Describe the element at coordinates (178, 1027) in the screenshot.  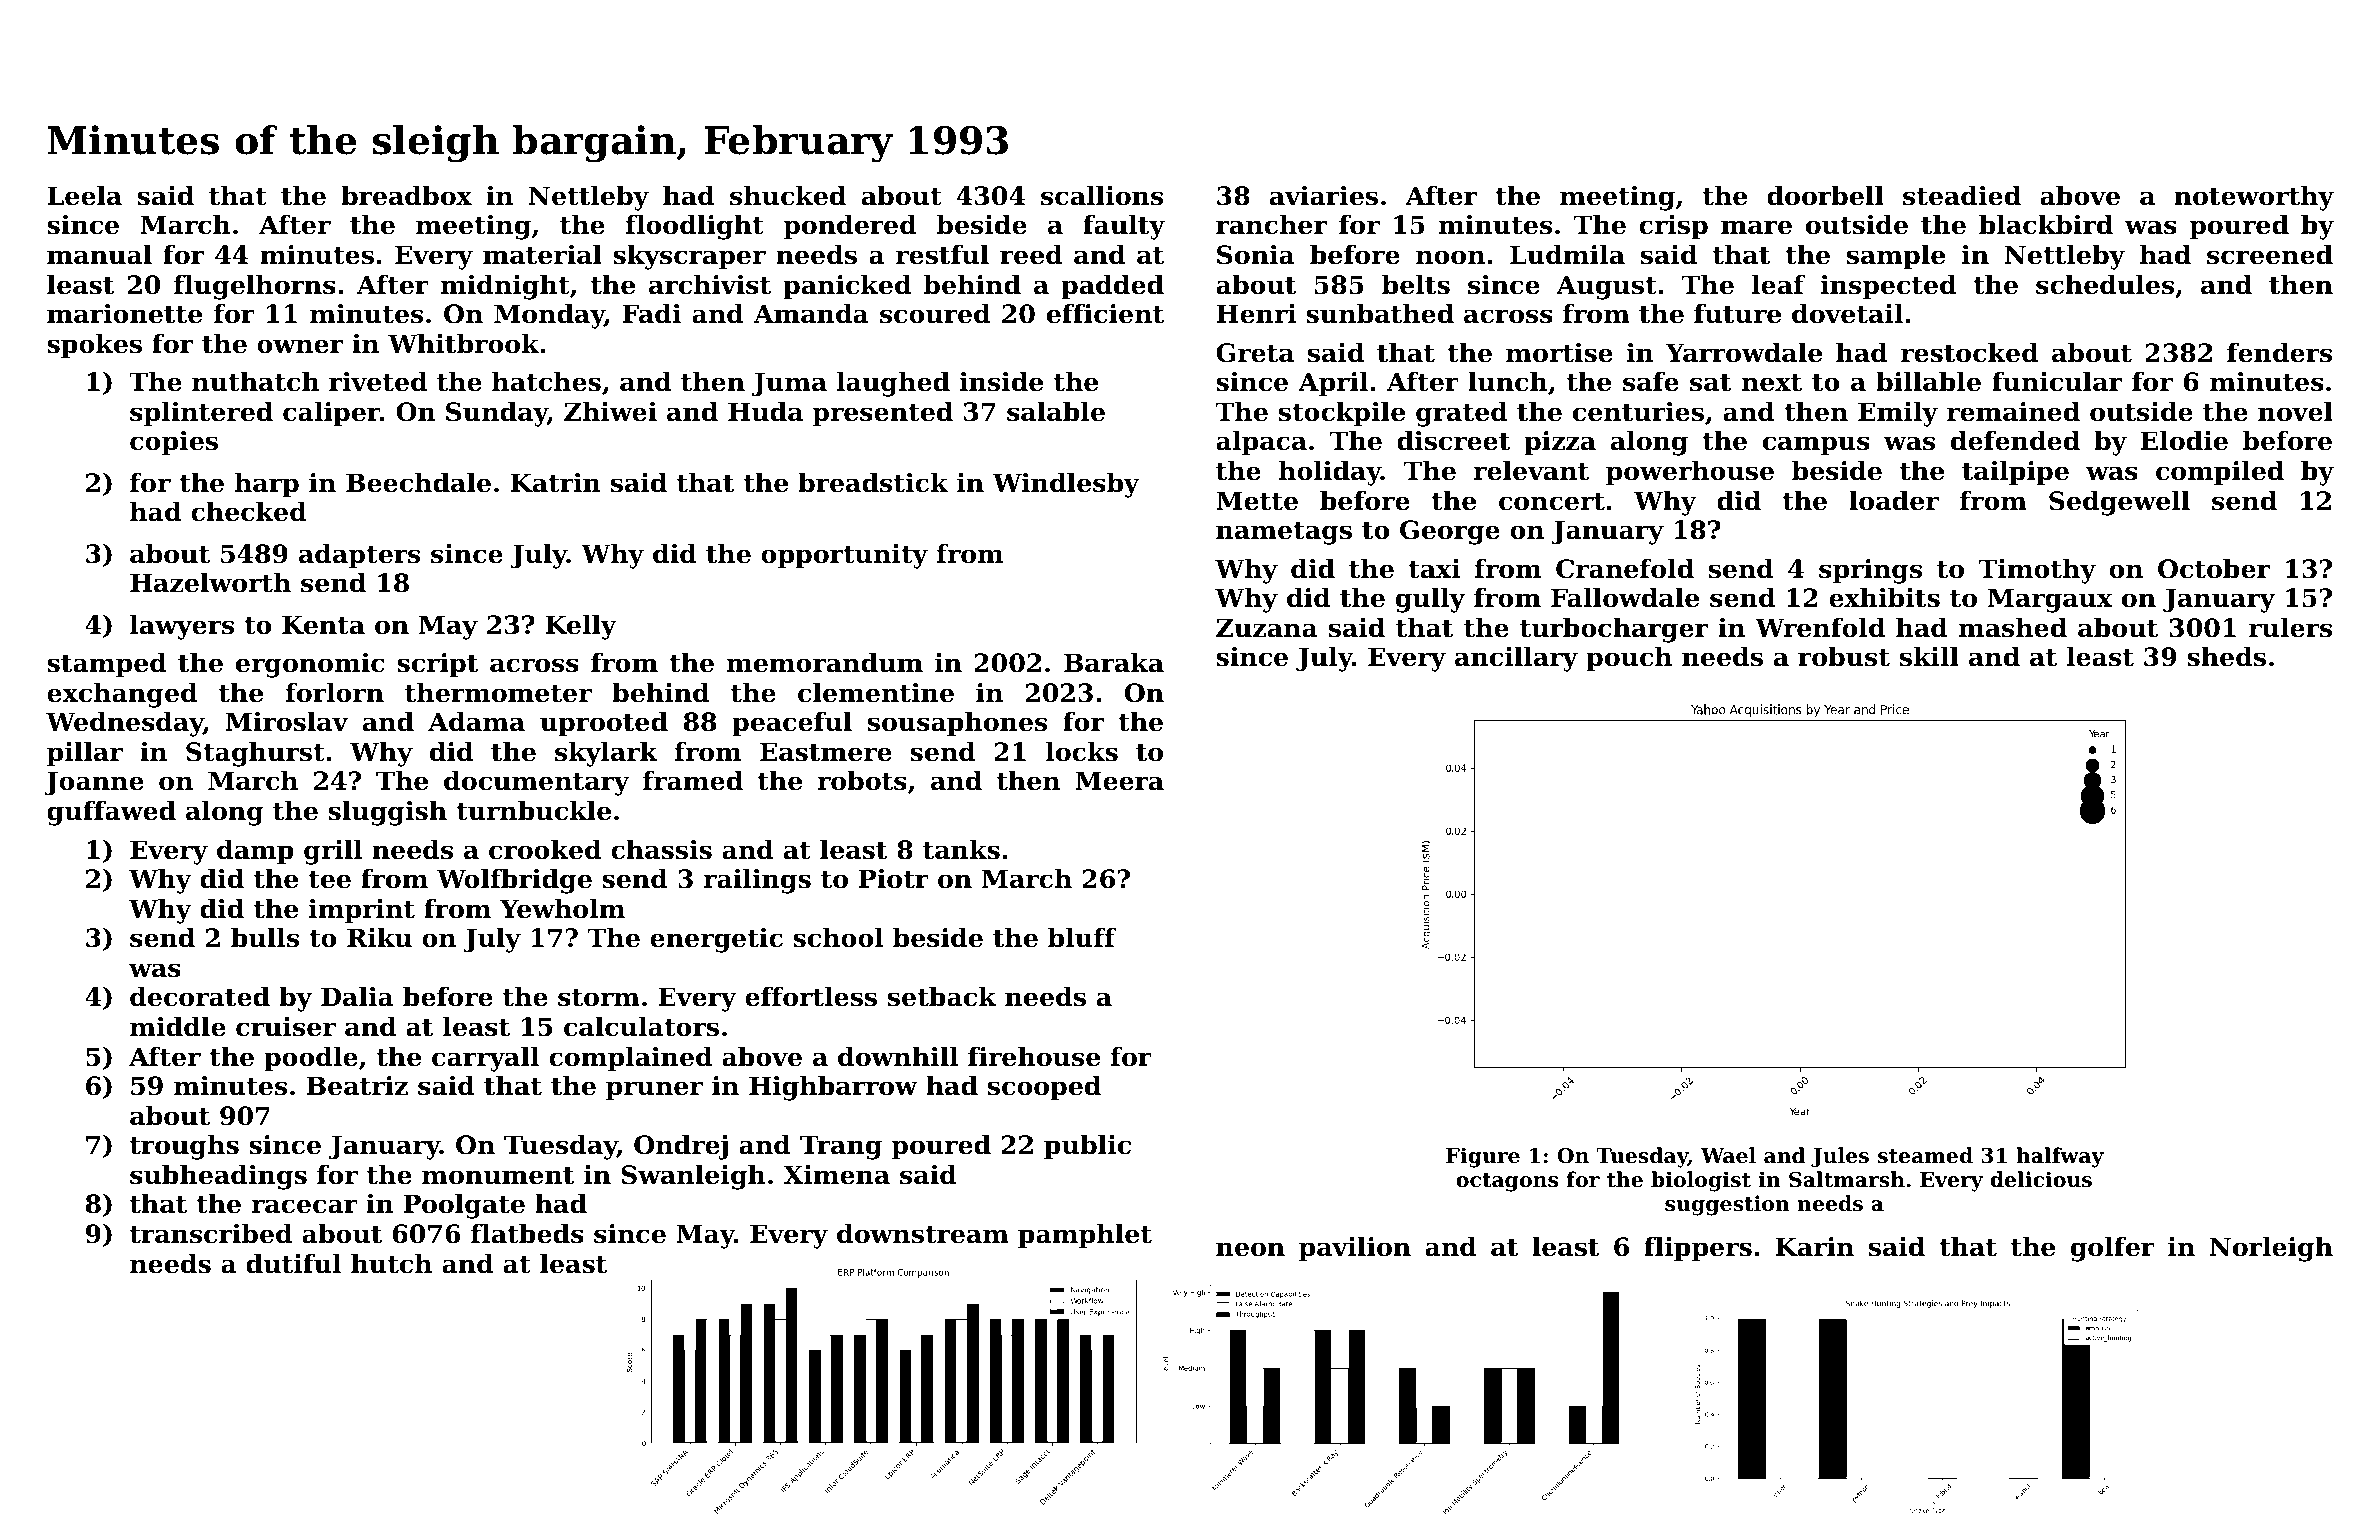
I see `middle` at that location.
